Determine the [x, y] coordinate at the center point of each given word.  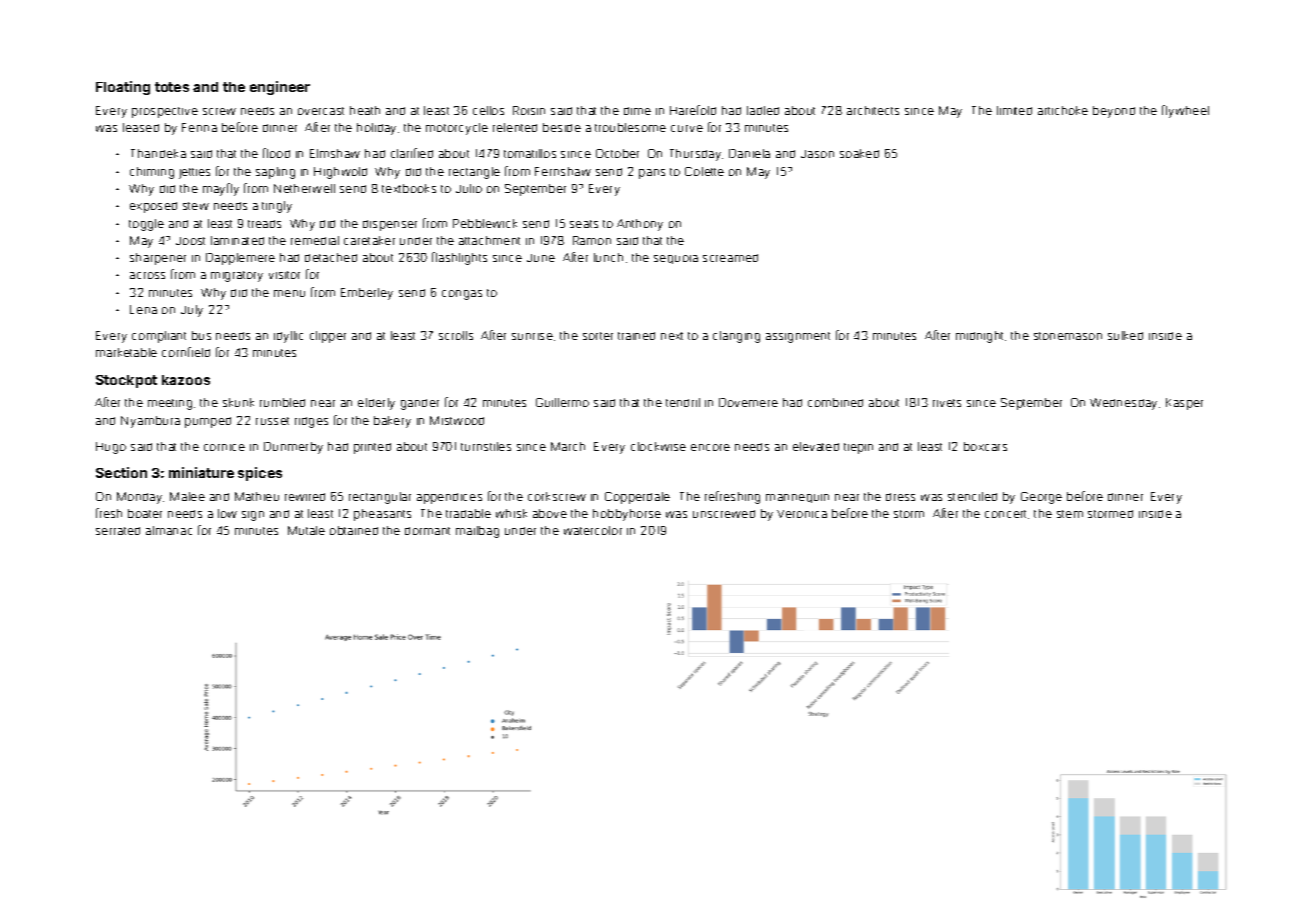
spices [260, 474]
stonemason [1068, 336]
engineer [280, 88]
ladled [763, 110]
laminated [237, 240]
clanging [736, 337]
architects [873, 110]
